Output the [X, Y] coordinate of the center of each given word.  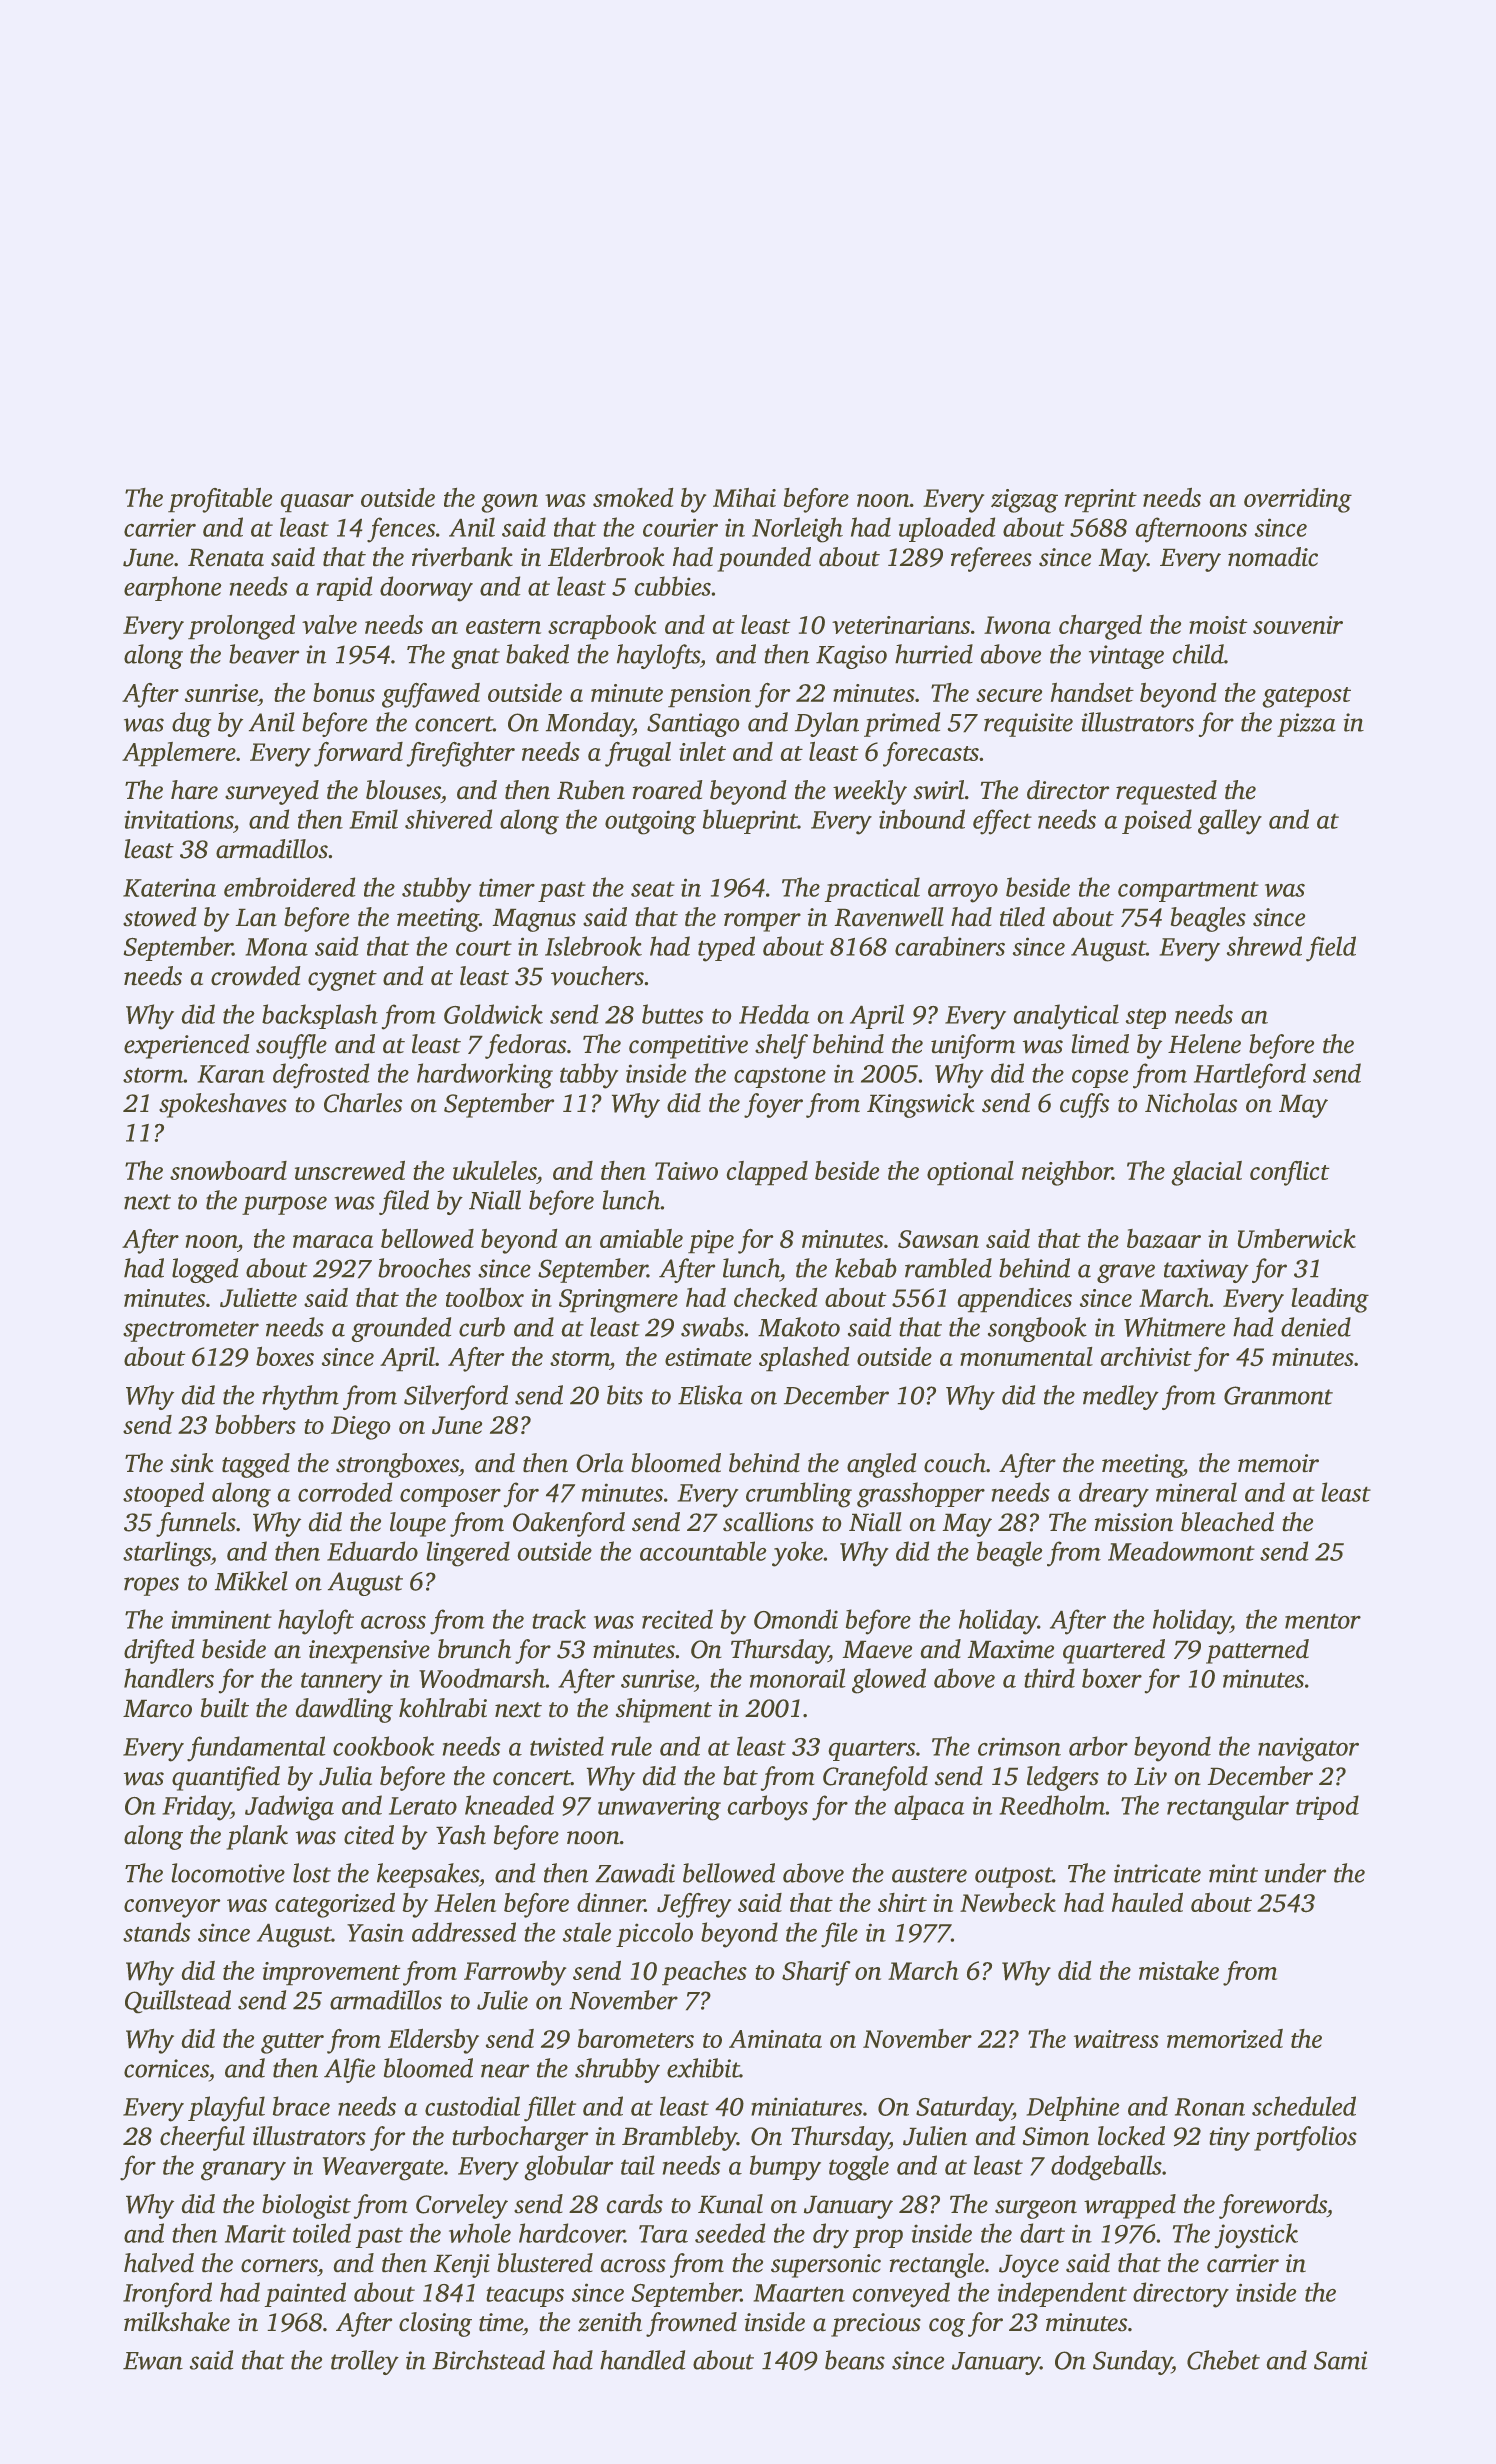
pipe [711, 1242]
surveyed [272, 792]
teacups [525, 2296]
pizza [1306, 725]
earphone [173, 588]
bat [740, 1776]
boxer [1112, 1678]
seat [653, 889]
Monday [589, 724]
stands [157, 1932]
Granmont [1278, 1395]
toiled [322, 2233]
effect [1002, 822]
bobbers [255, 1424]
